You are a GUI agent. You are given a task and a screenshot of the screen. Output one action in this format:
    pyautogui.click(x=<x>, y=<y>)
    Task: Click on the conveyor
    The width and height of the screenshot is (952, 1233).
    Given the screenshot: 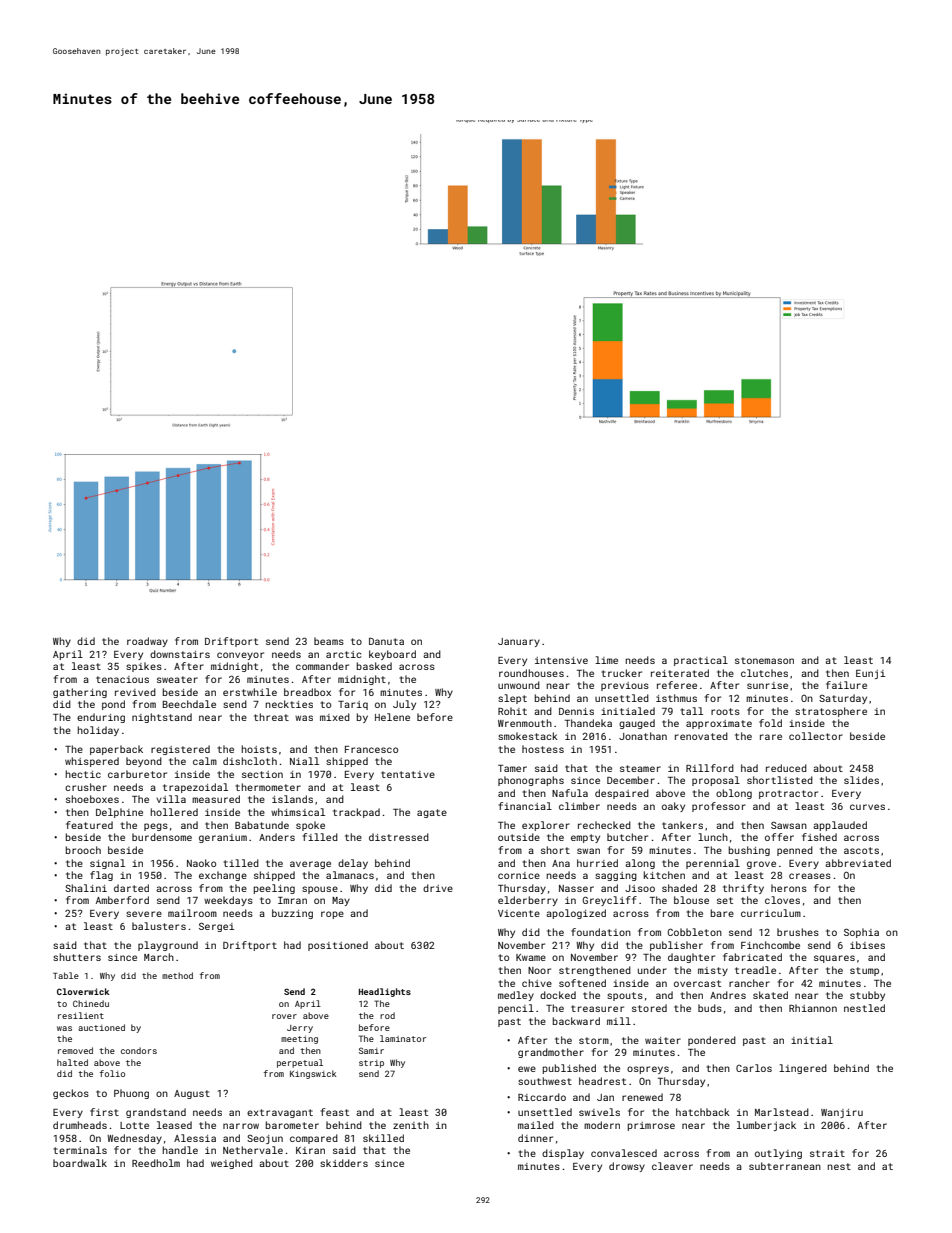 What is the action you would take?
    pyautogui.click(x=240, y=656)
